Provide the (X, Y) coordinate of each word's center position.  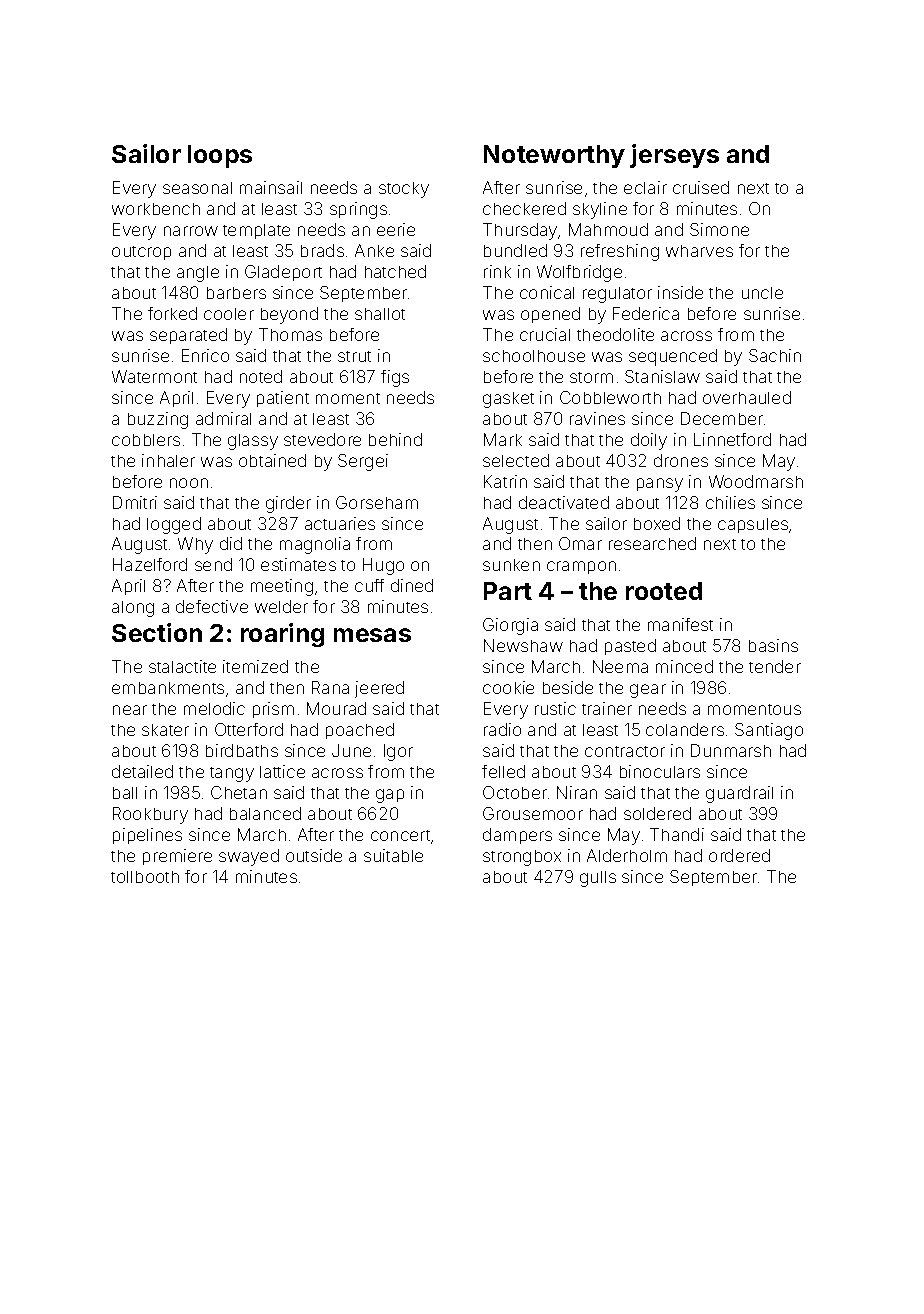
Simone (719, 229)
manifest (680, 624)
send (213, 564)
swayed (249, 857)
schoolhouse (534, 356)
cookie (508, 687)
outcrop (141, 253)
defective (212, 606)
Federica (646, 313)
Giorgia (510, 626)
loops (220, 156)
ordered (739, 855)
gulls (598, 879)
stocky (404, 190)
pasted (630, 647)
